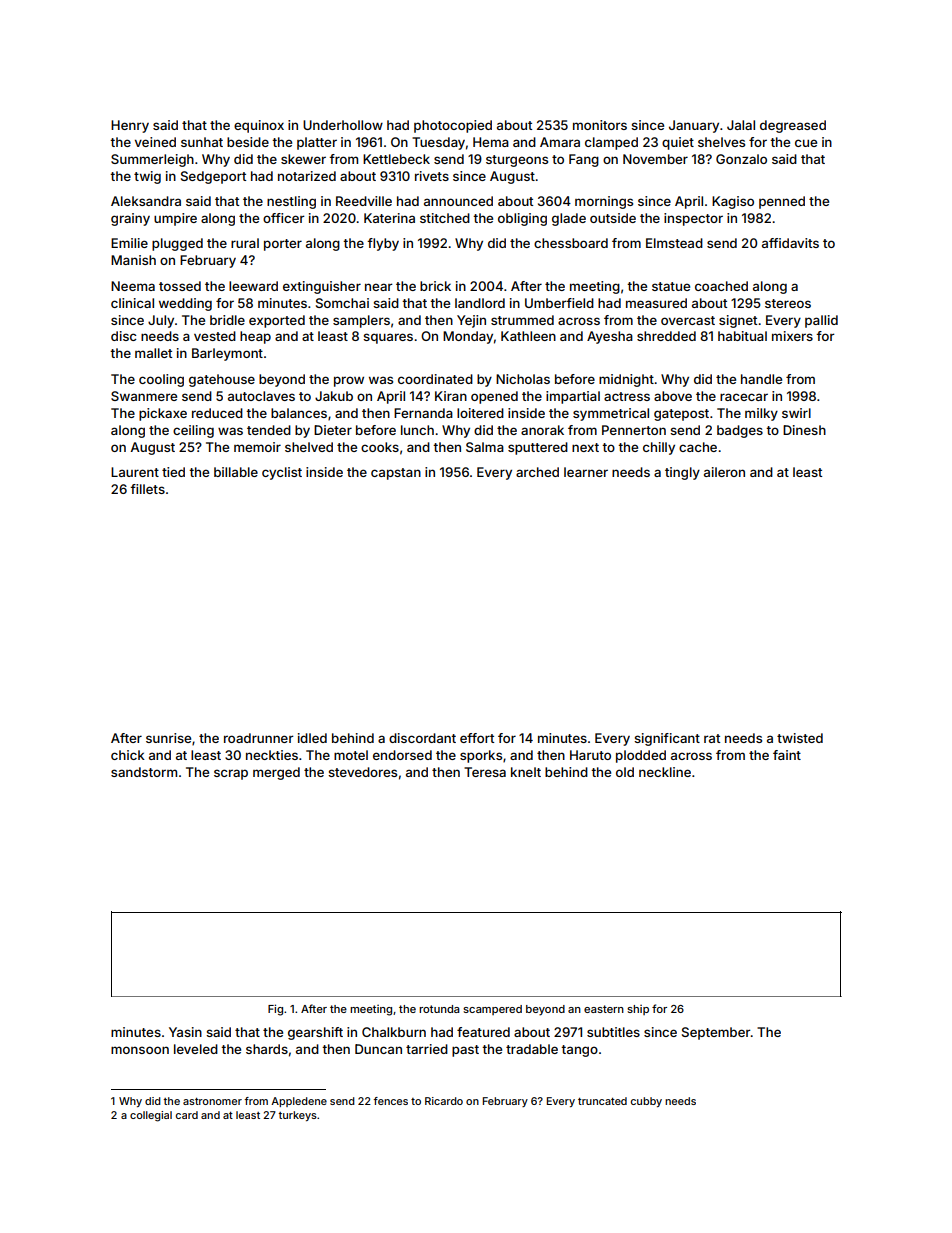  I want to click on habitual, so click(742, 336).
